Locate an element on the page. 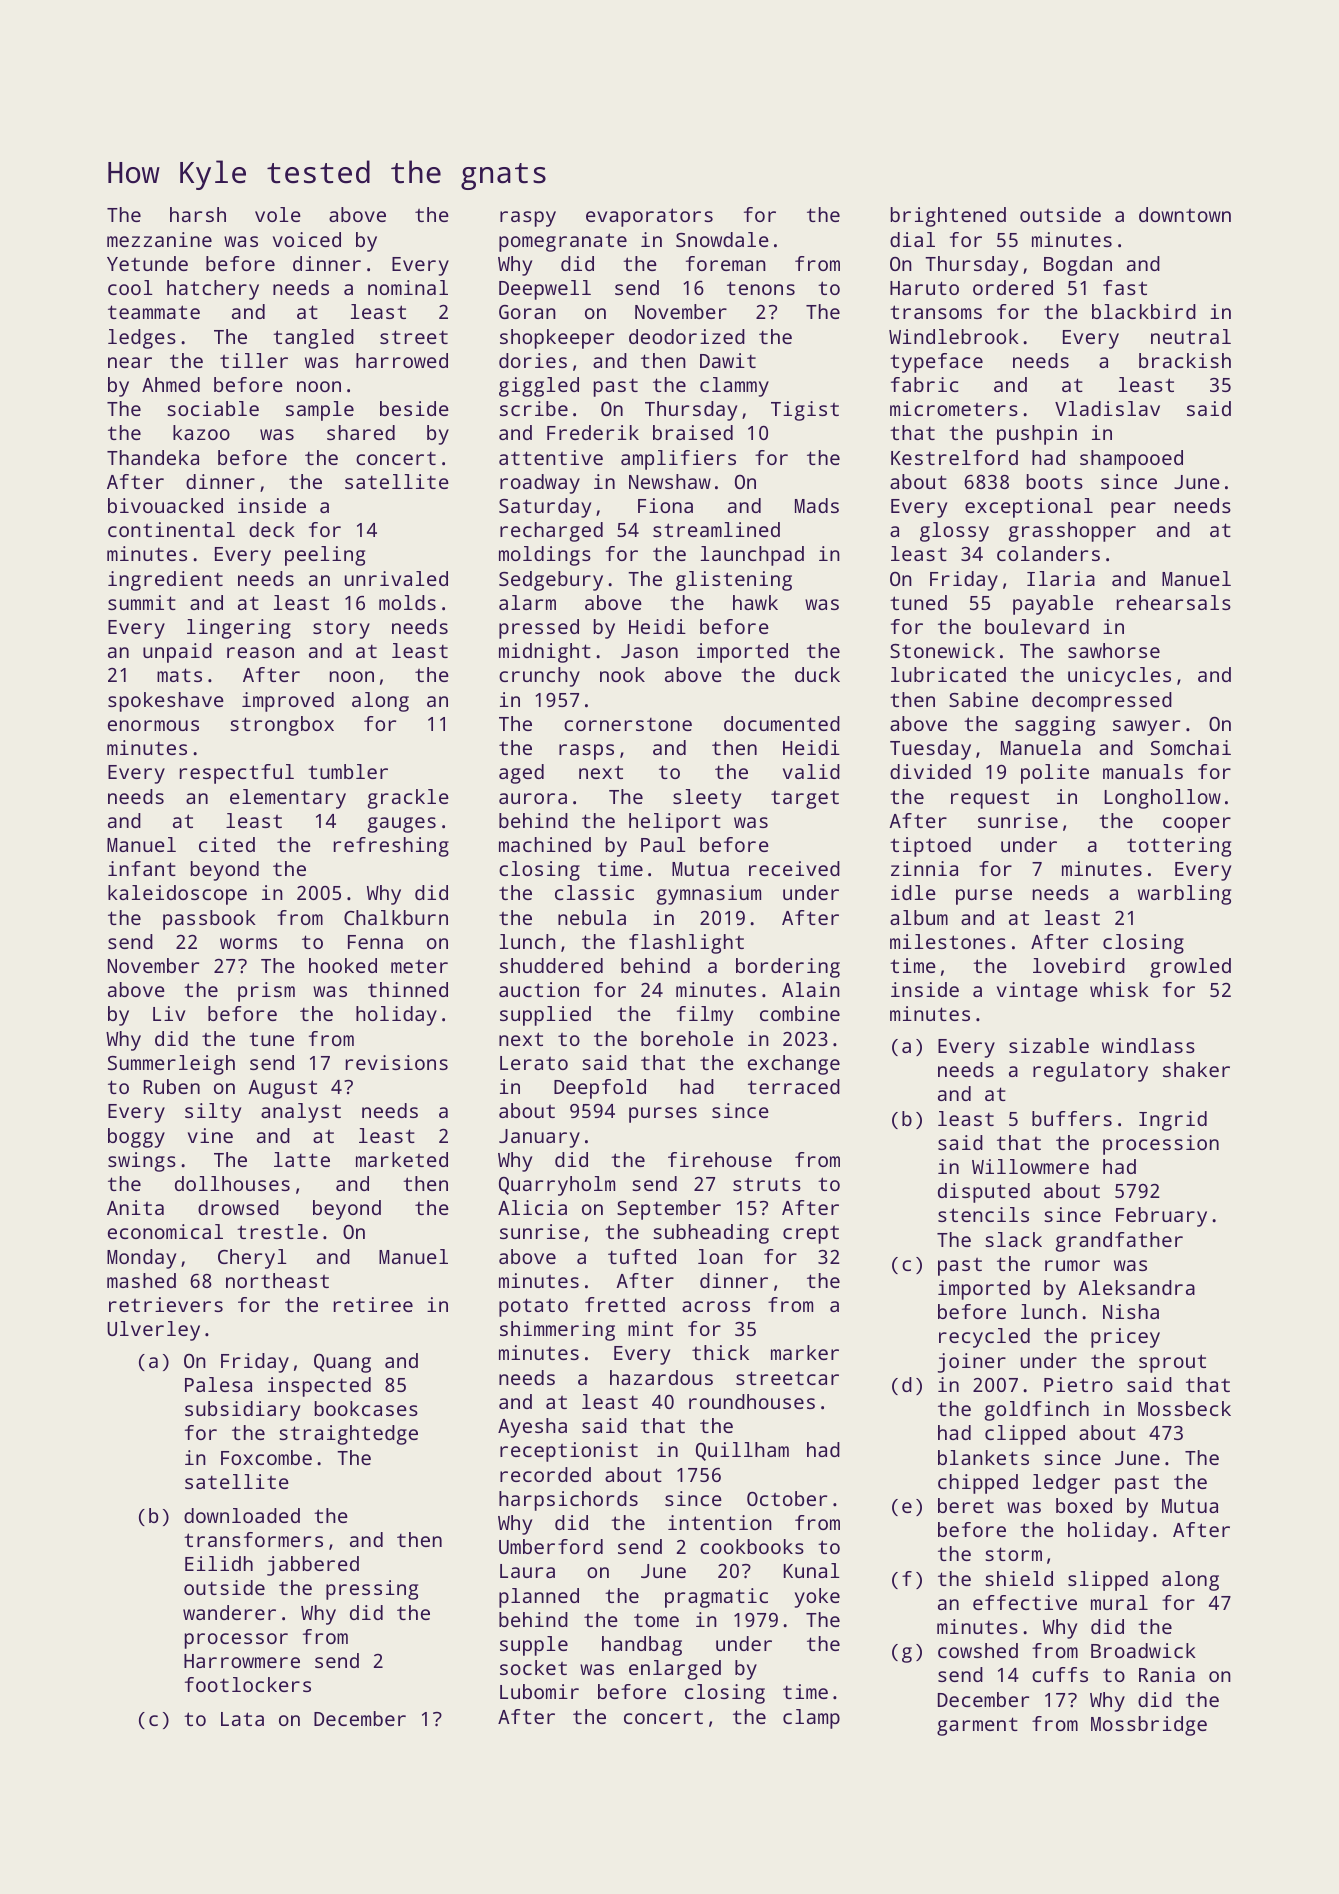 Image resolution: width=1339 pixels, height=1894 pixels. pear is located at coordinates (1133, 510).
